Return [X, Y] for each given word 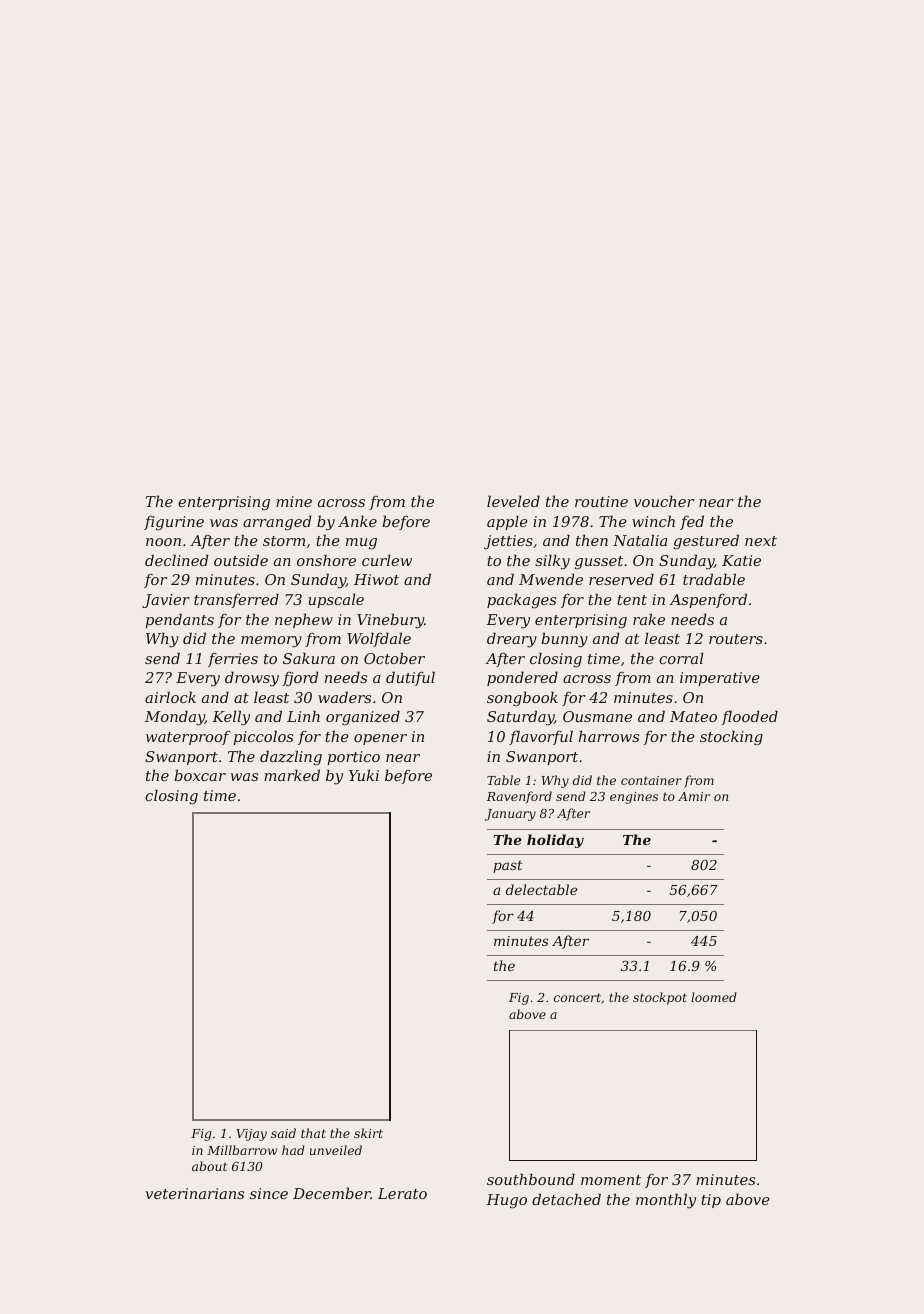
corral [681, 658]
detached [566, 1199]
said [283, 1133]
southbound [531, 1179]
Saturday [520, 718]
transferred [236, 600]
